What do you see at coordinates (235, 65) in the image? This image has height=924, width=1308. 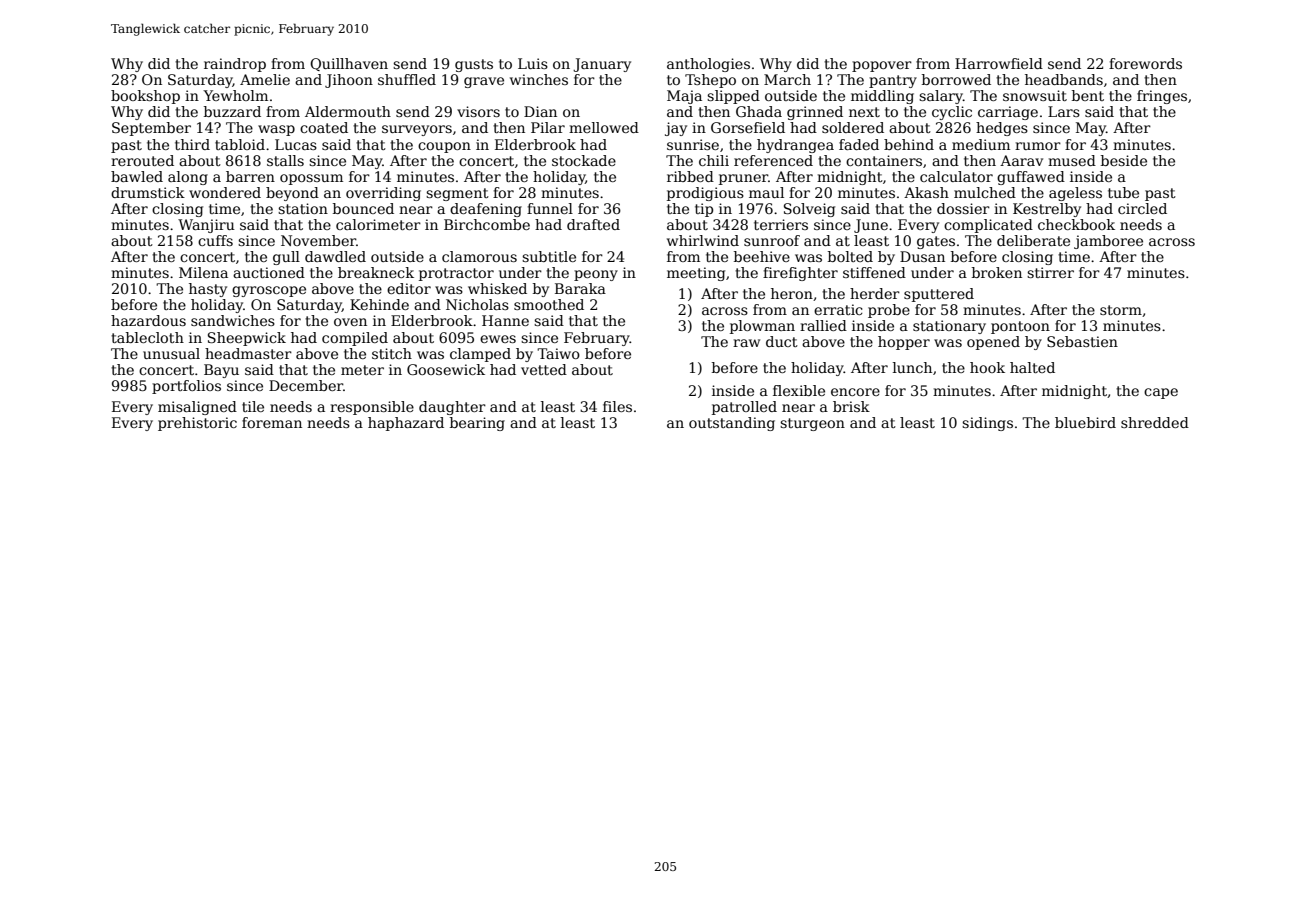 I see `raindrop` at bounding box center [235, 65].
